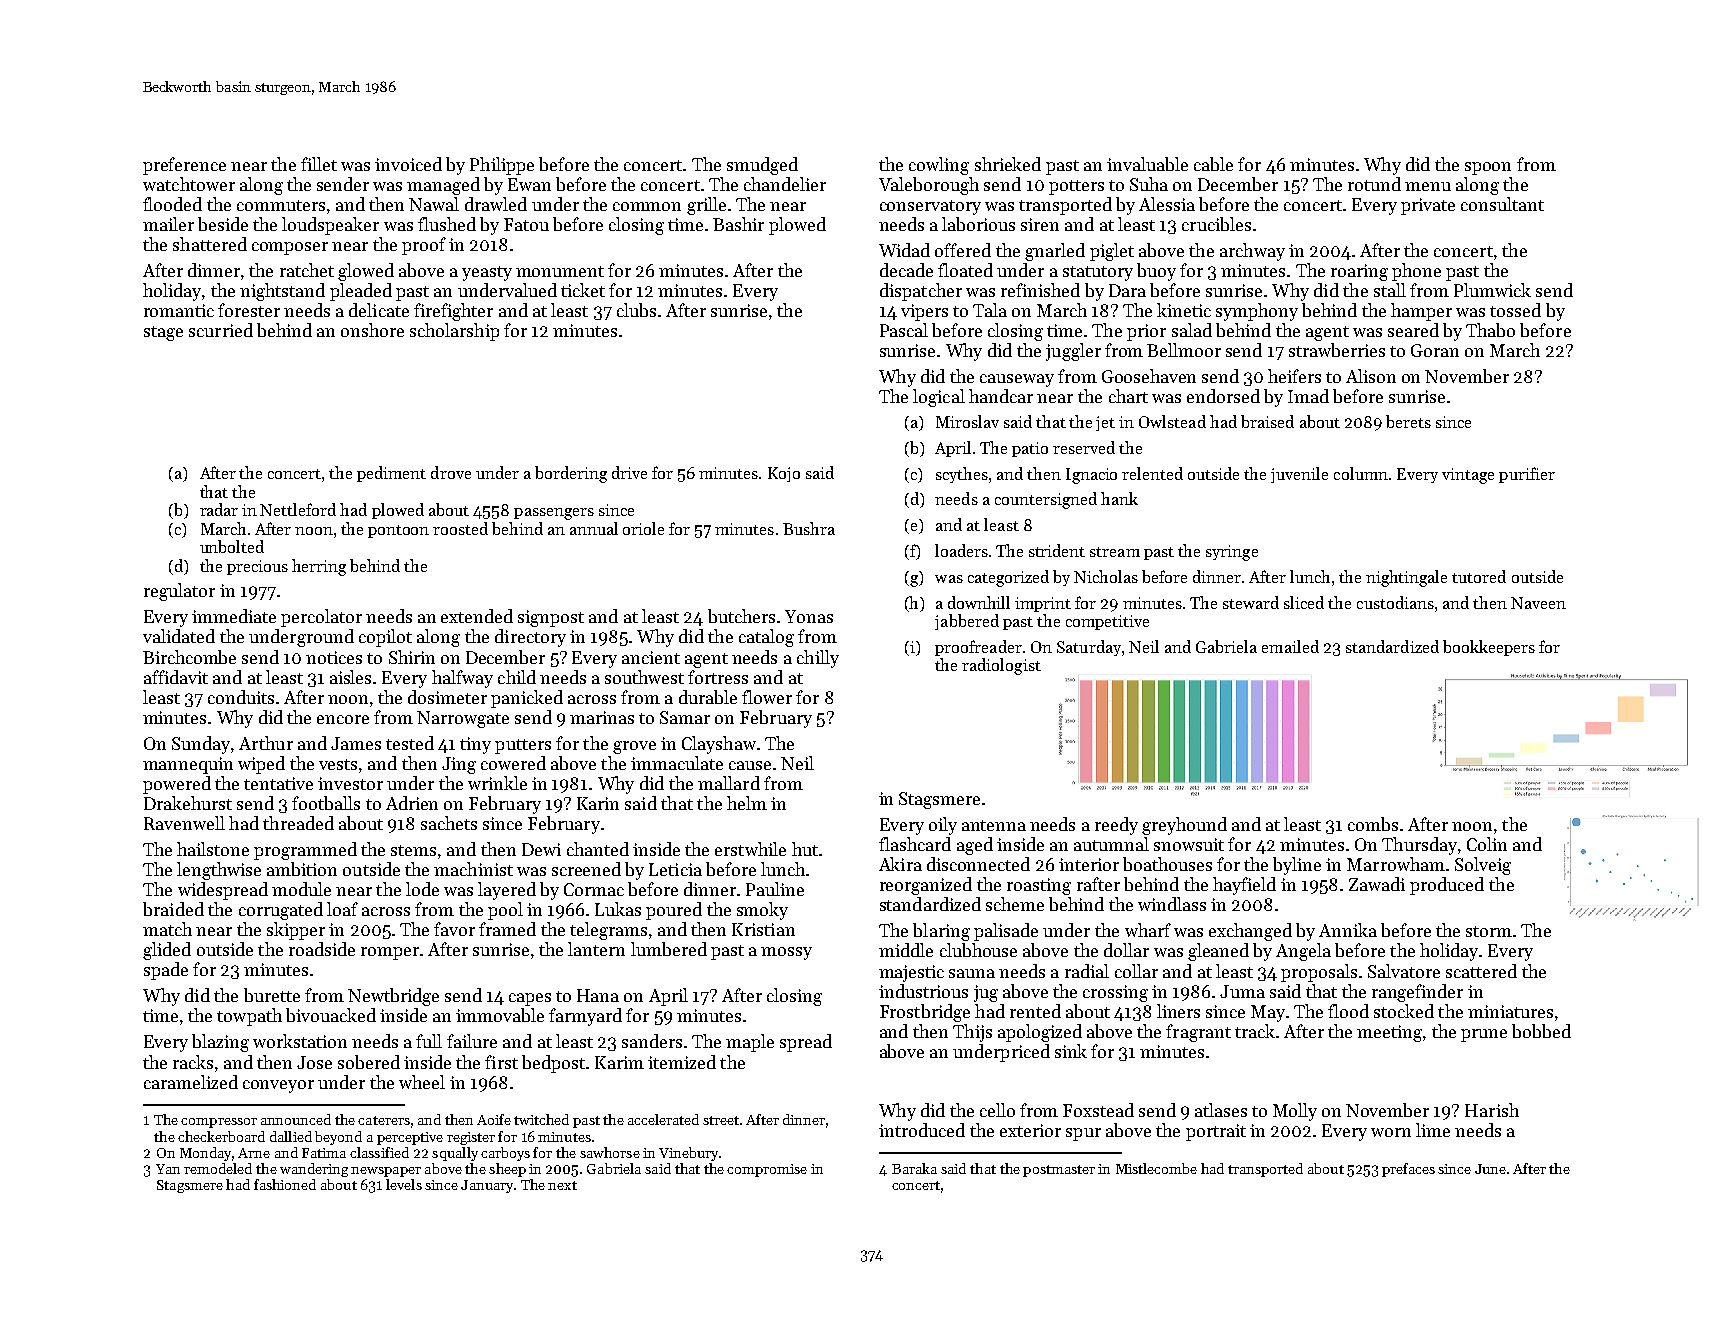 The width and height of the screenshot is (1719, 1328). I want to click on cable, so click(1213, 164).
